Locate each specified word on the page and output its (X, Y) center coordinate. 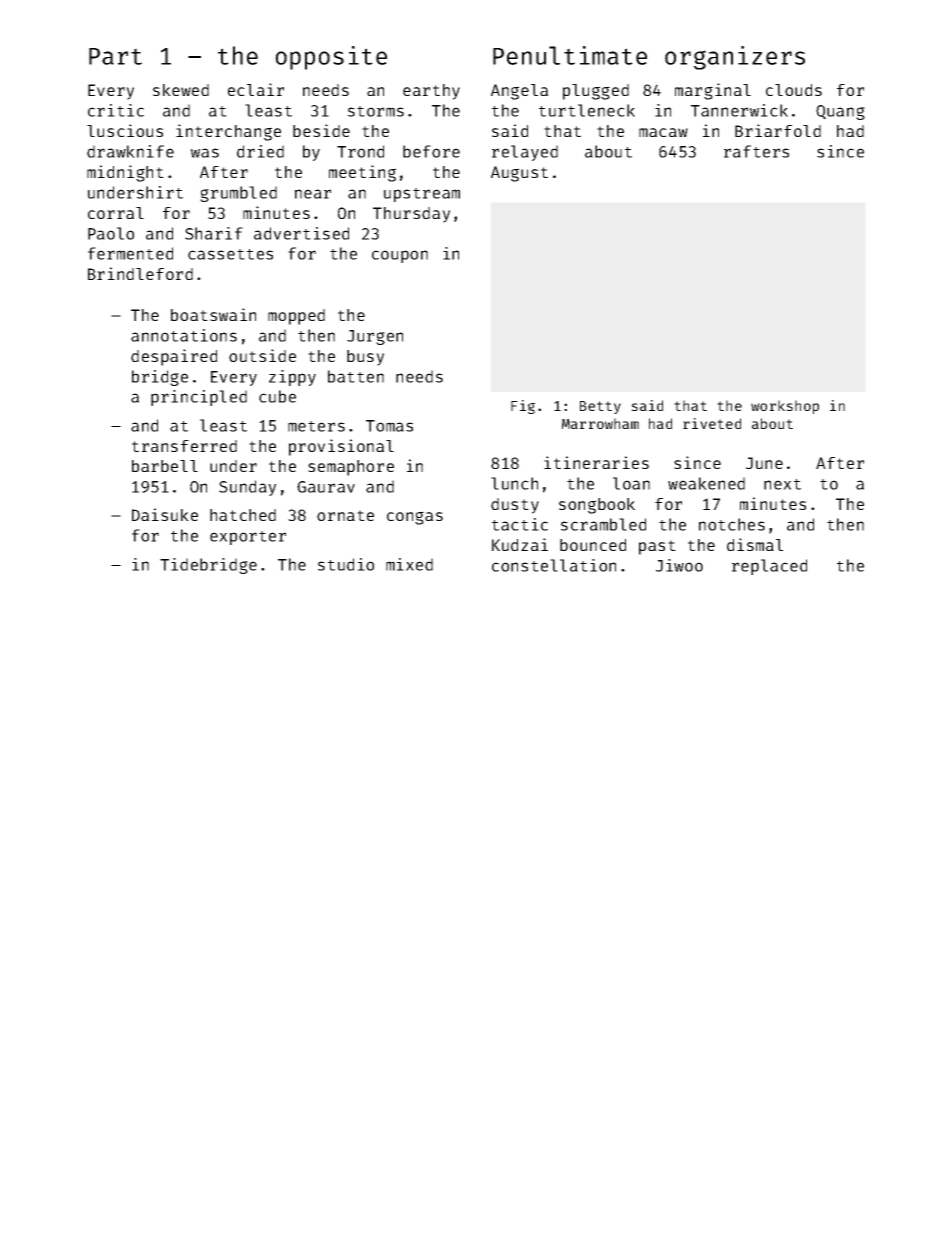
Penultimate (570, 55)
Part (115, 56)
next (782, 484)
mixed (409, 564)
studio (346, 564)
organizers (735, 58)
